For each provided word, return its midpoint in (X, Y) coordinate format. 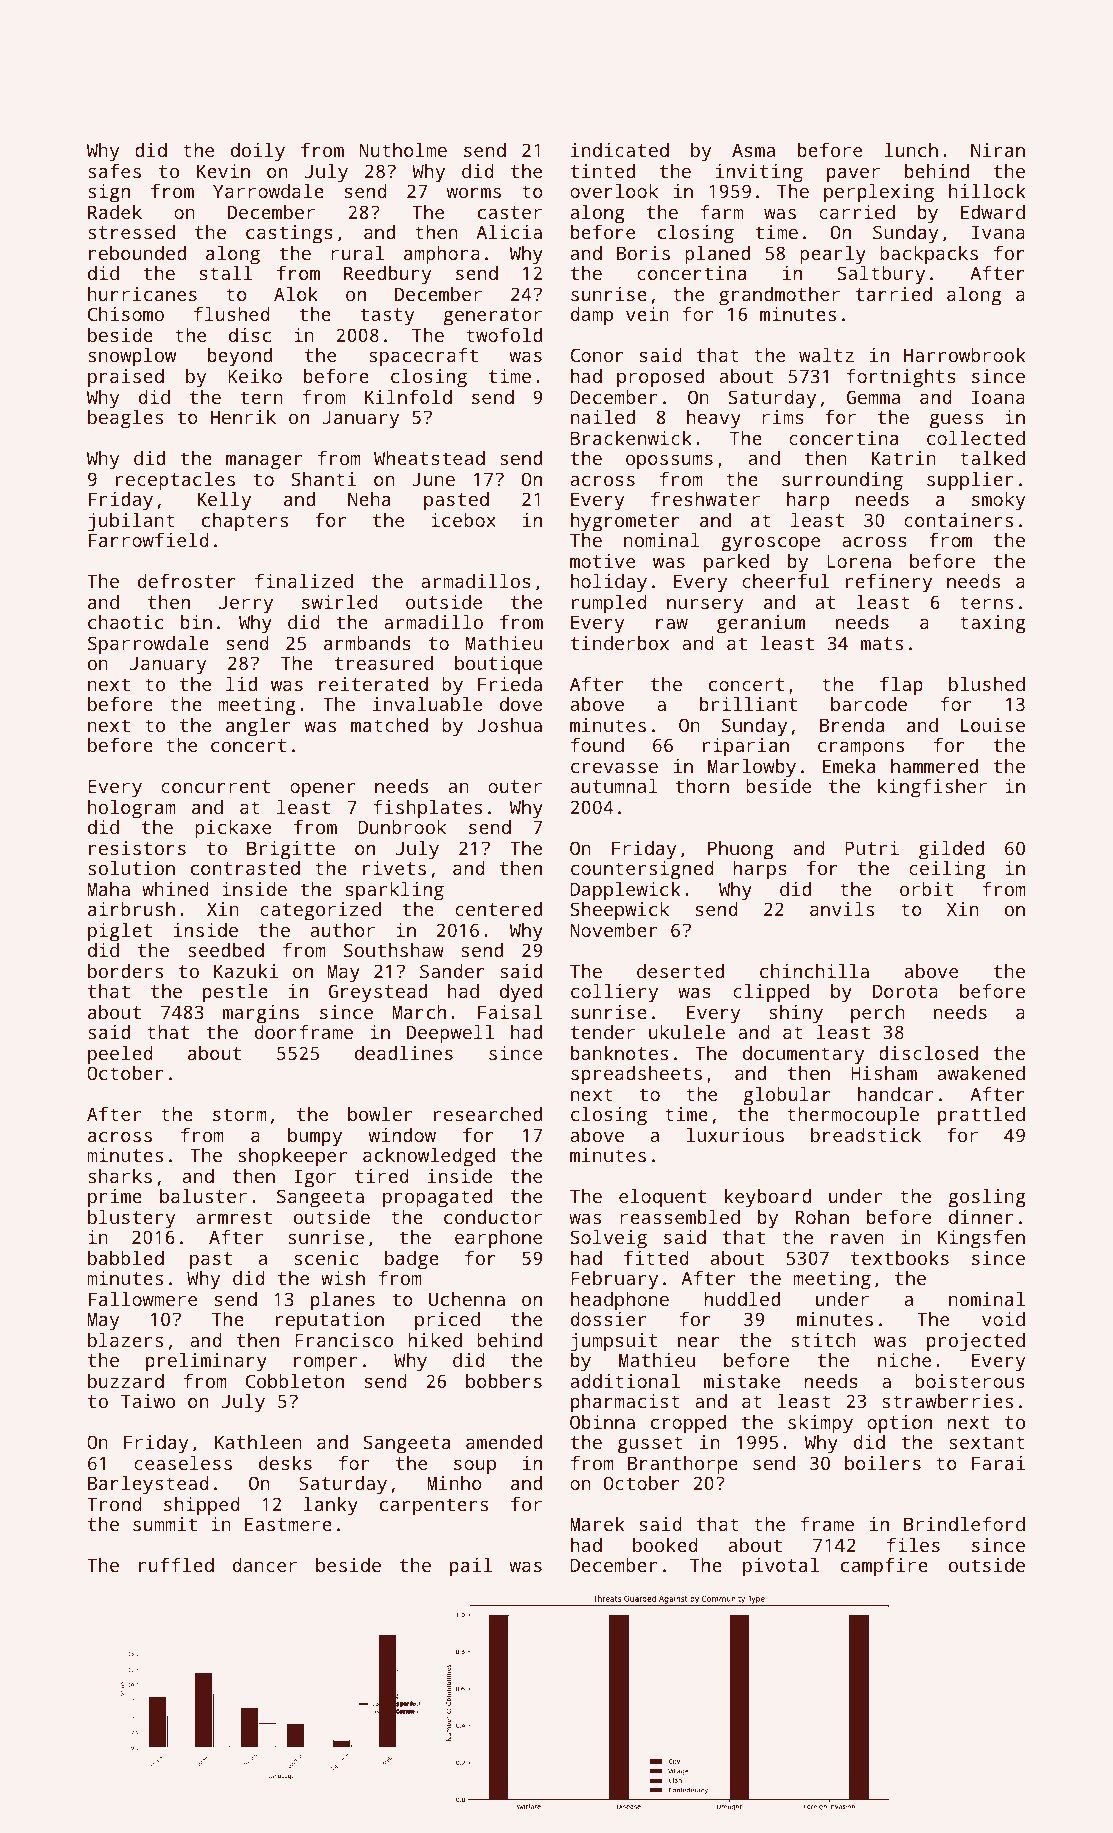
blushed (987, 684)
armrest (234, 1217)
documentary (803, 1055)
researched (488, 1114)
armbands (367, 643)
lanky (331, 1506)
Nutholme (403, 150)
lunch (911, 150)
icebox (463, 520)
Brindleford (964, 1524)
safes (114, 171)
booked (665, 1545)
